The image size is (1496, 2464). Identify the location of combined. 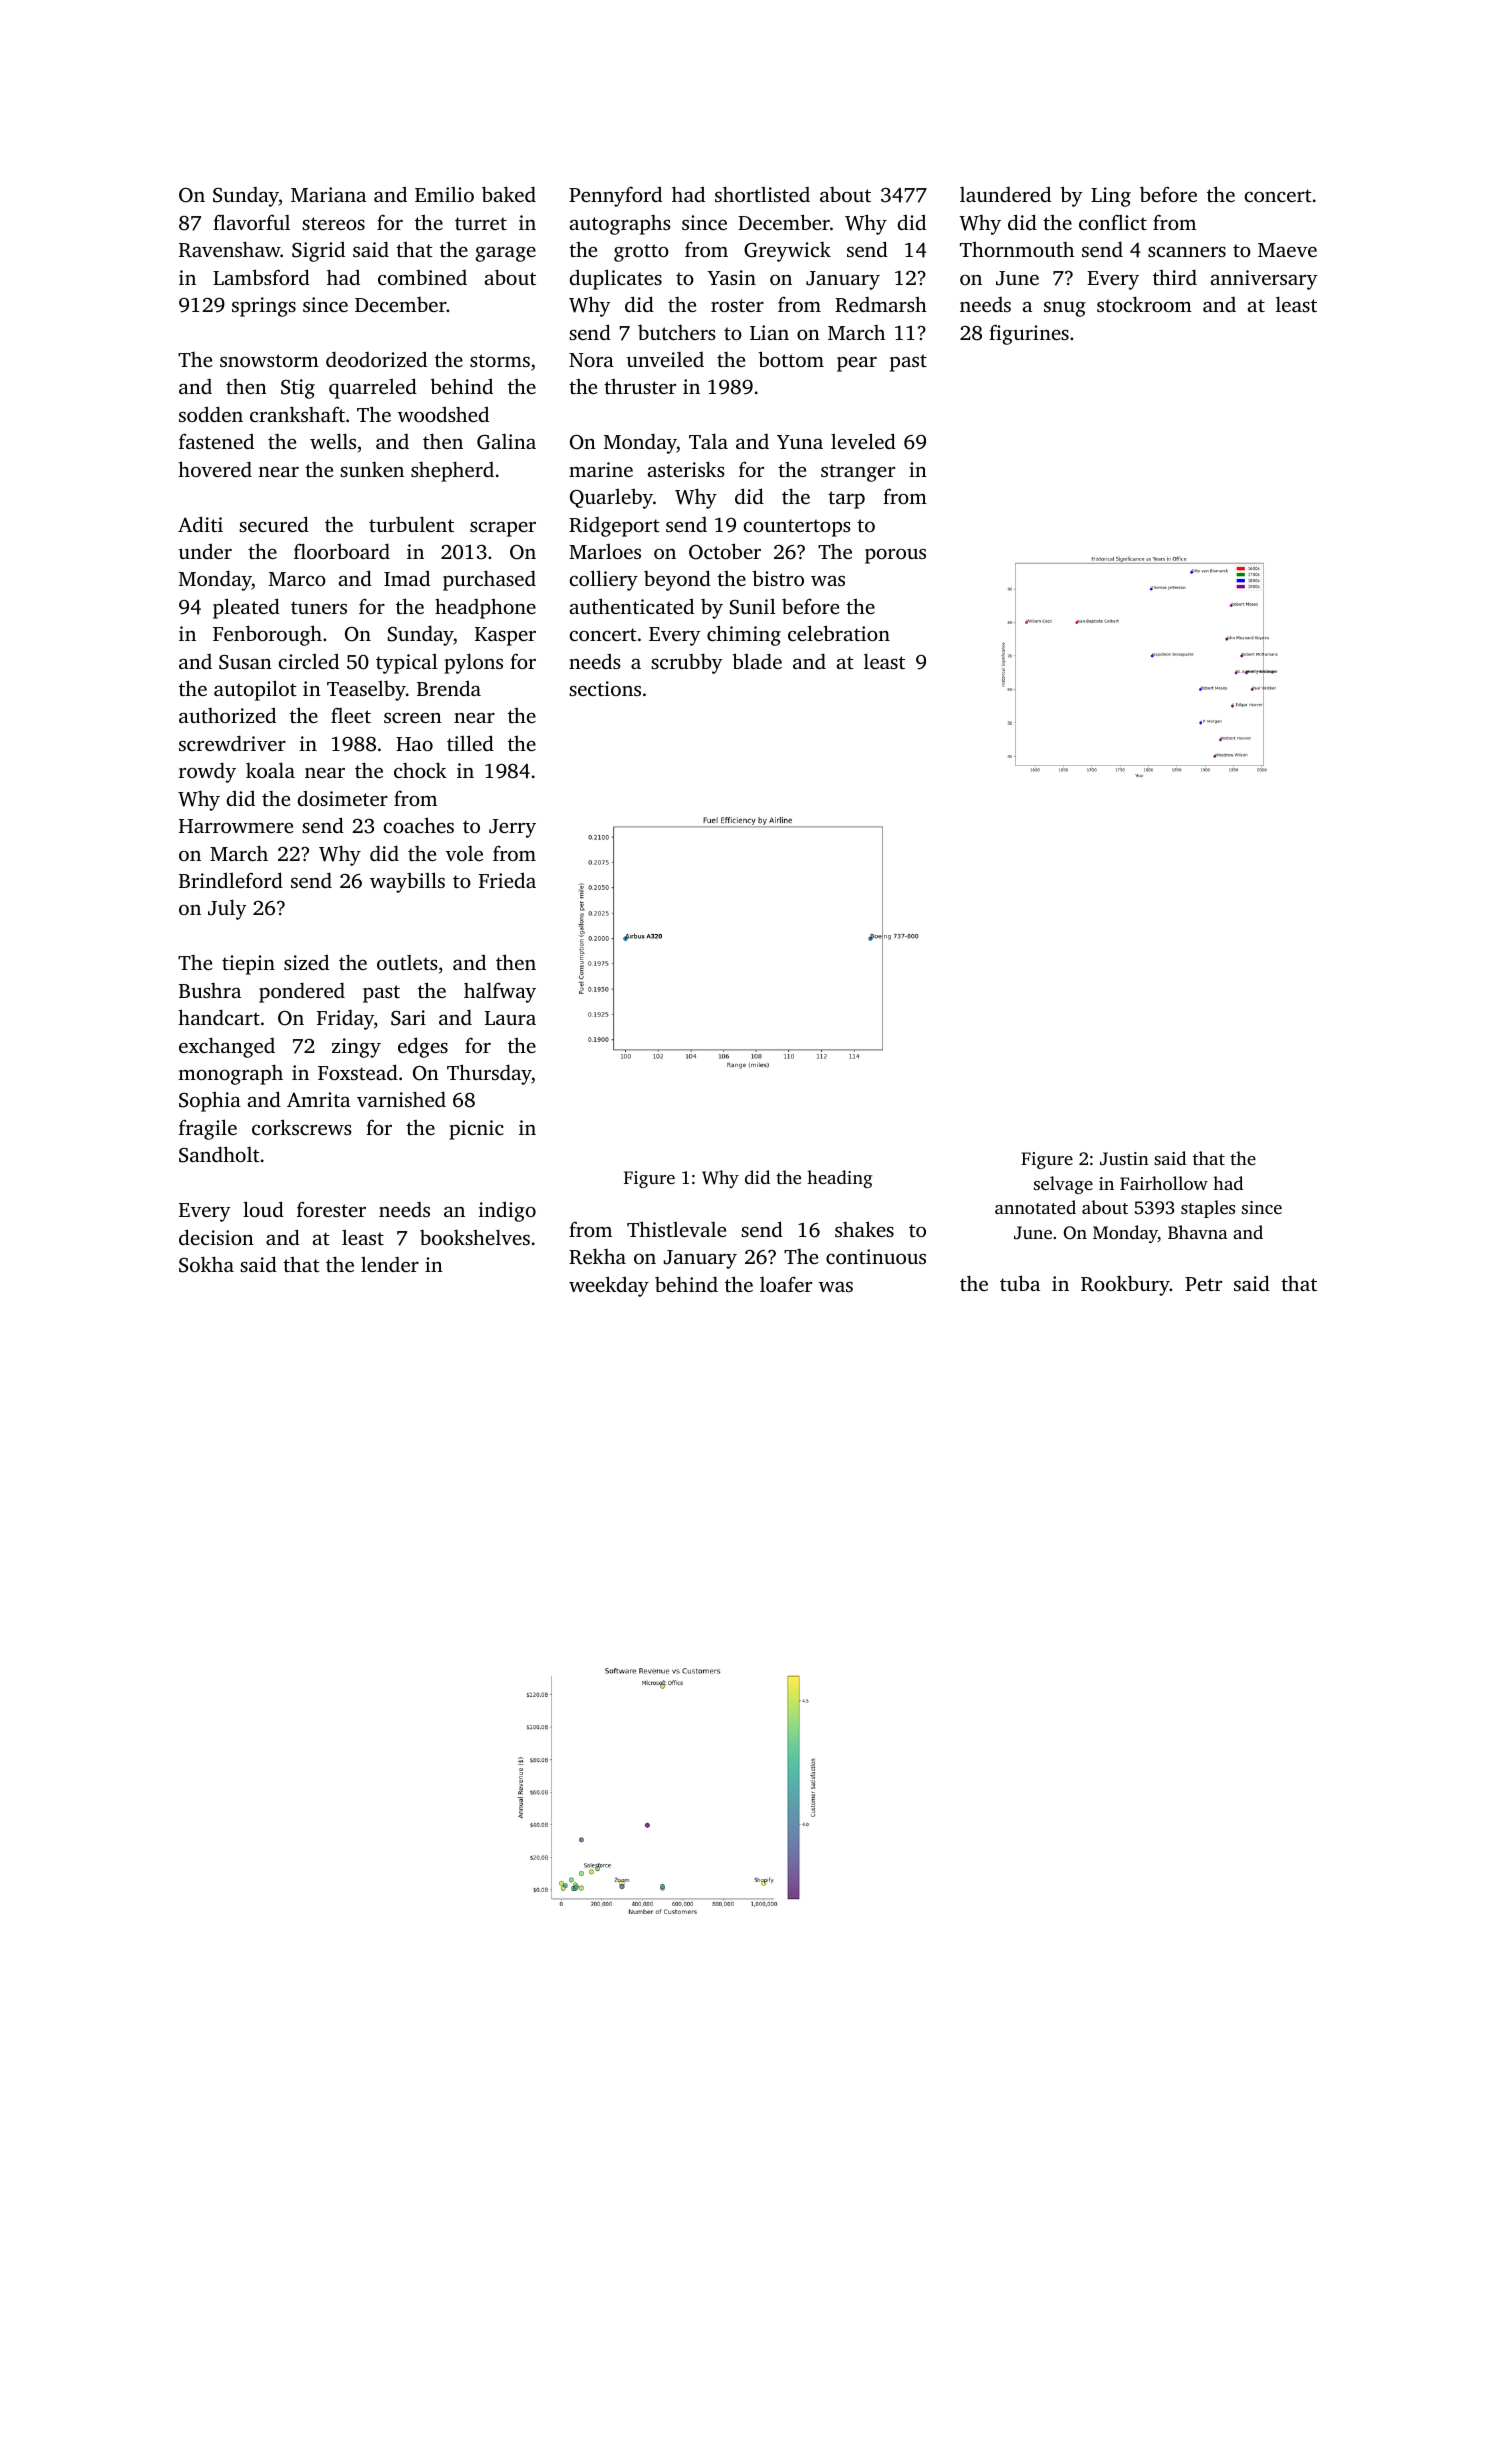
(422, 277).
